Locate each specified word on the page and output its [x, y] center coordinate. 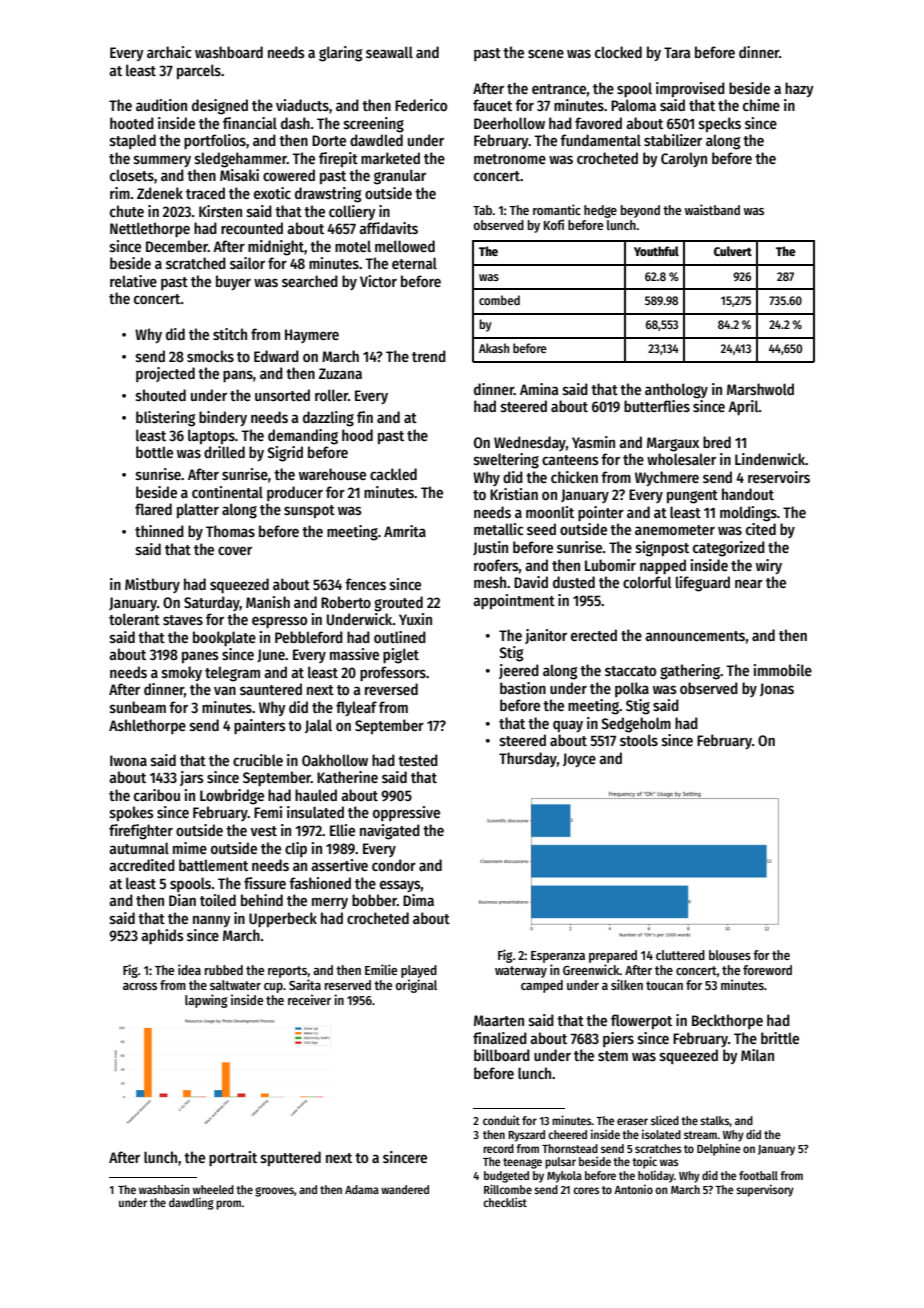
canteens [570, 460]
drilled [224, 452]
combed [499, 300]
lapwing [206, 1001]
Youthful [656, 251]
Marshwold [760, 389]
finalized [500, 1038]
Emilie [381, 969]
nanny [212, 921]
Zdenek [160, 193]
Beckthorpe [727, 1021]
